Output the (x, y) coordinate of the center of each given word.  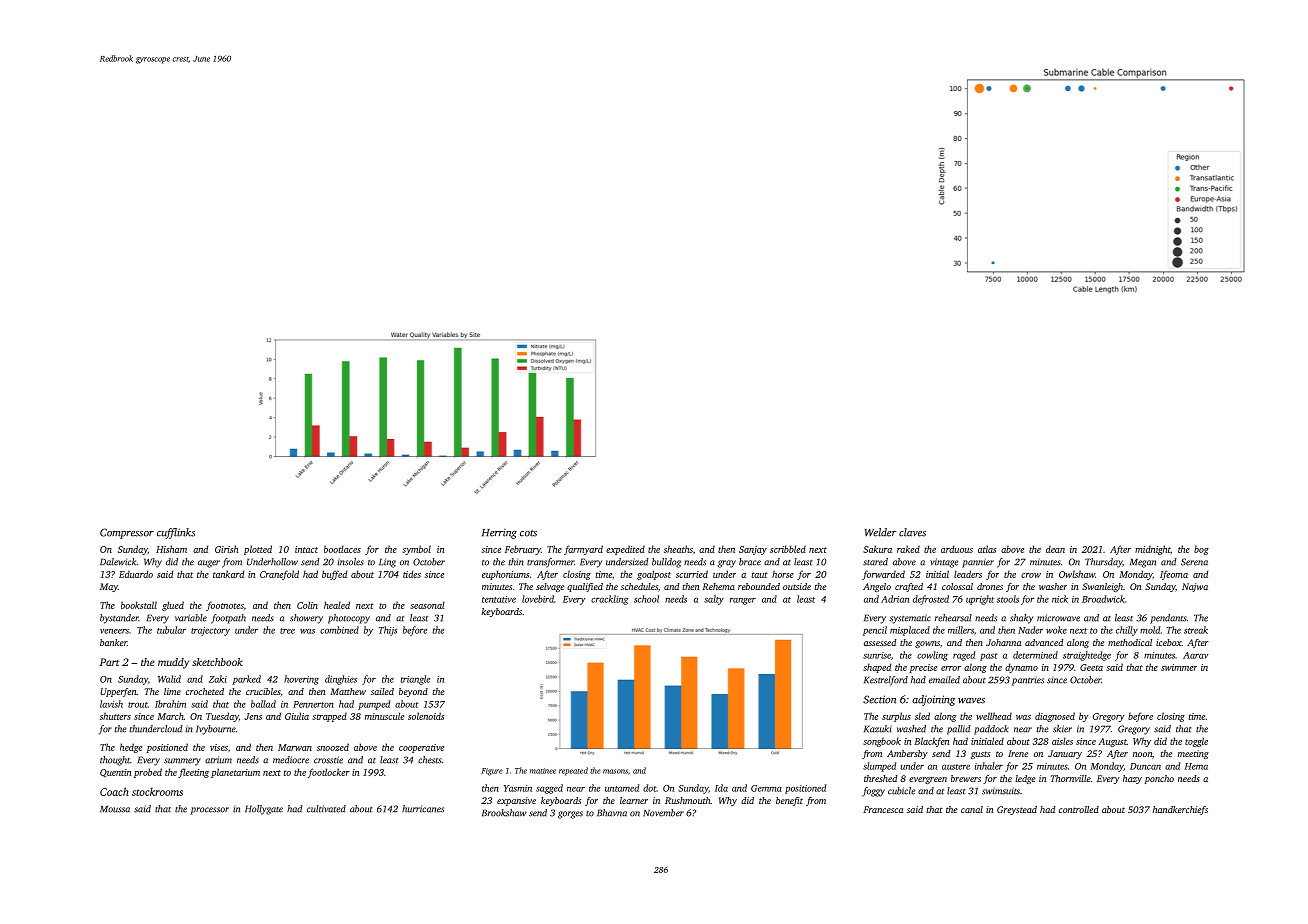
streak (1196, 630)
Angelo (877, 587)
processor (210, 811)
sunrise (877, 655)
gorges (570, 815)
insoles (350, 562)
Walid (169, 679)
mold (1150, 630)
